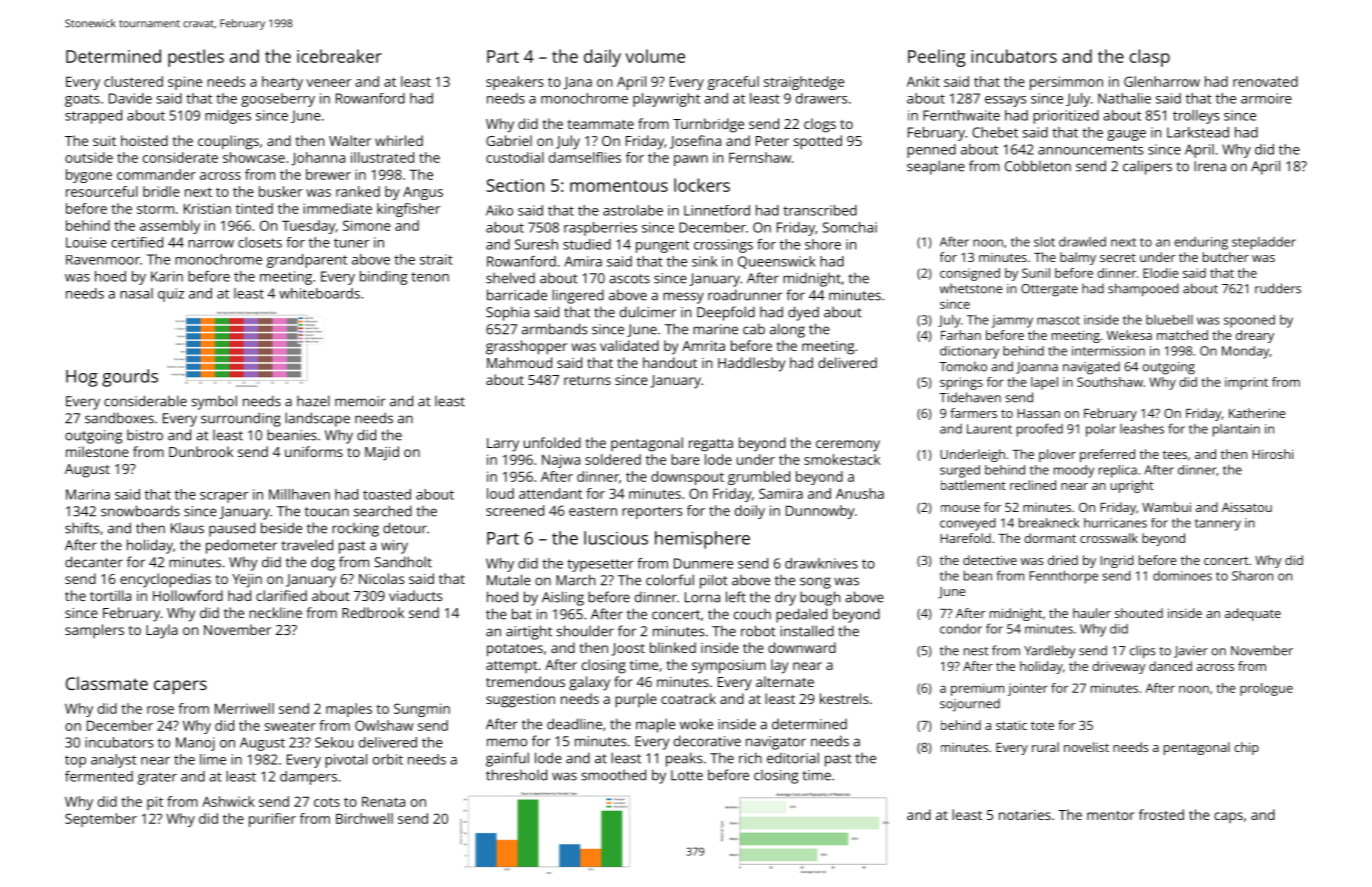 This screenshot has width=1372, height=887. I want to click on volume, so click(655, 56).
